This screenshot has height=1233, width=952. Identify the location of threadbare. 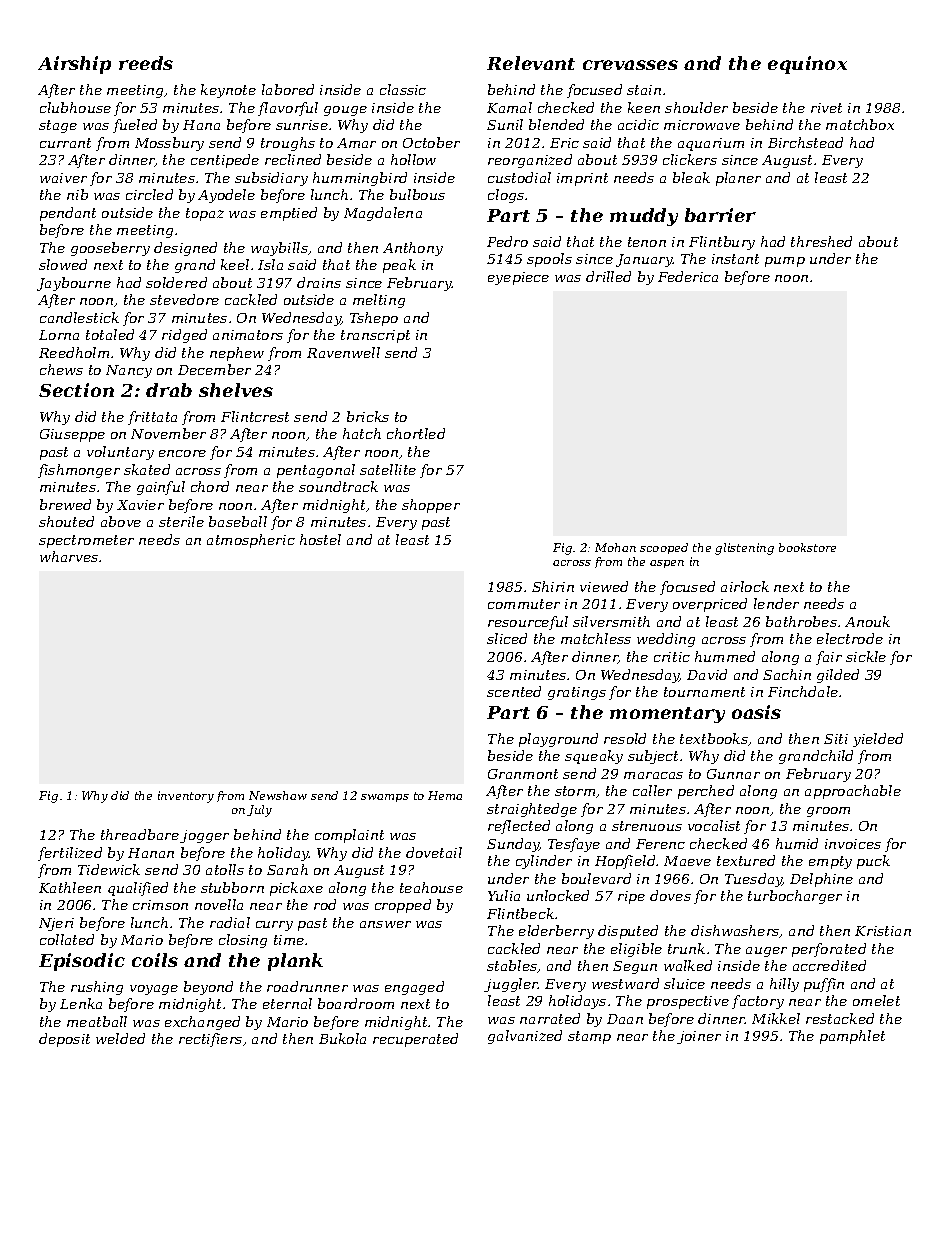
(140, 834).
